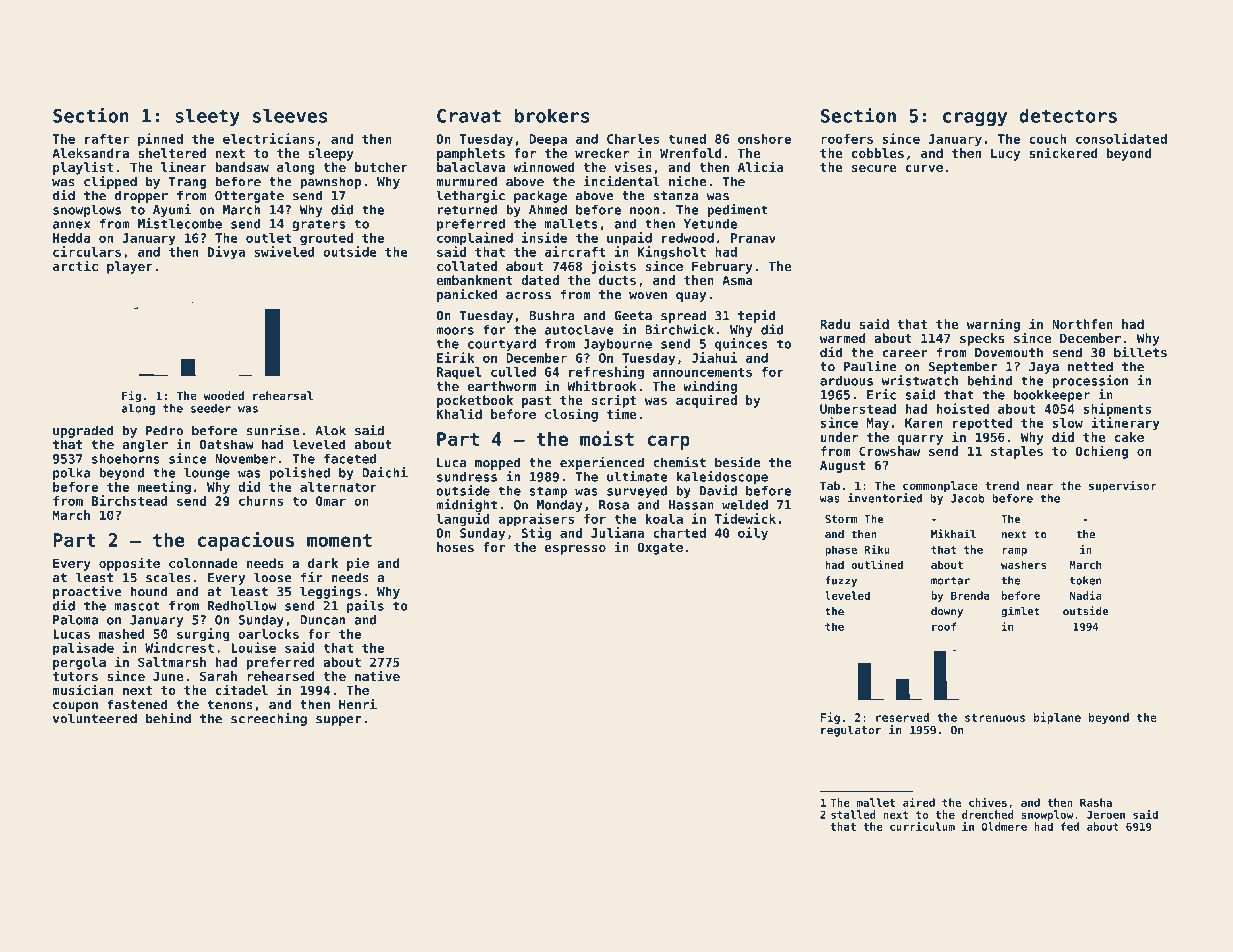  I want to click on ducts, so click(617, 280).
